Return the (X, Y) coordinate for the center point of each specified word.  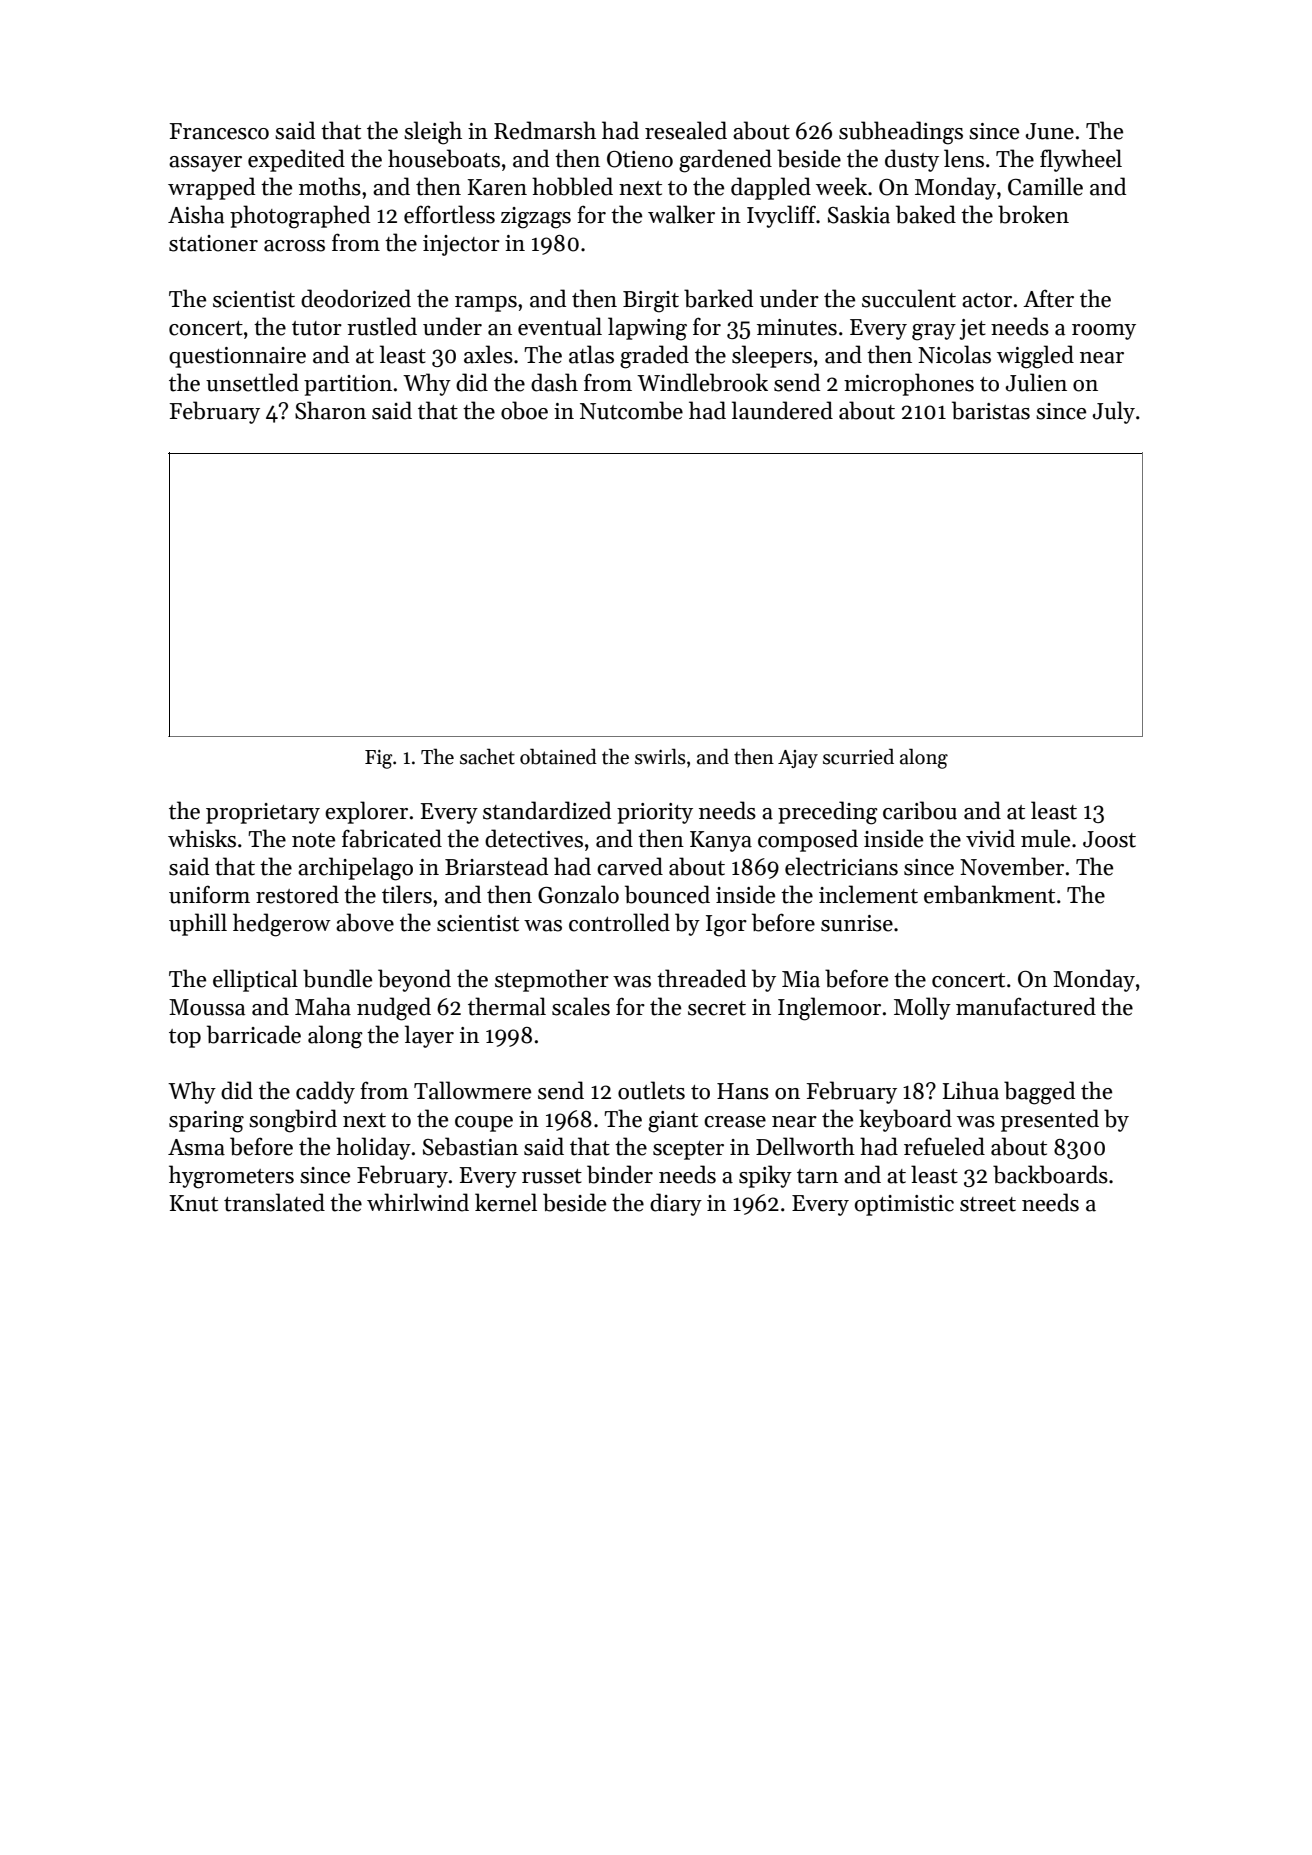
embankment (989, 894)
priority (655, 813)
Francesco (219, 131)
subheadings (901, 133)
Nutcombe (631, 410)
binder (620, 1174)
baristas (991, 410)
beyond (414, 980)
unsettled (252, 382)
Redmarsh (545, 130)
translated (274, 1202)
